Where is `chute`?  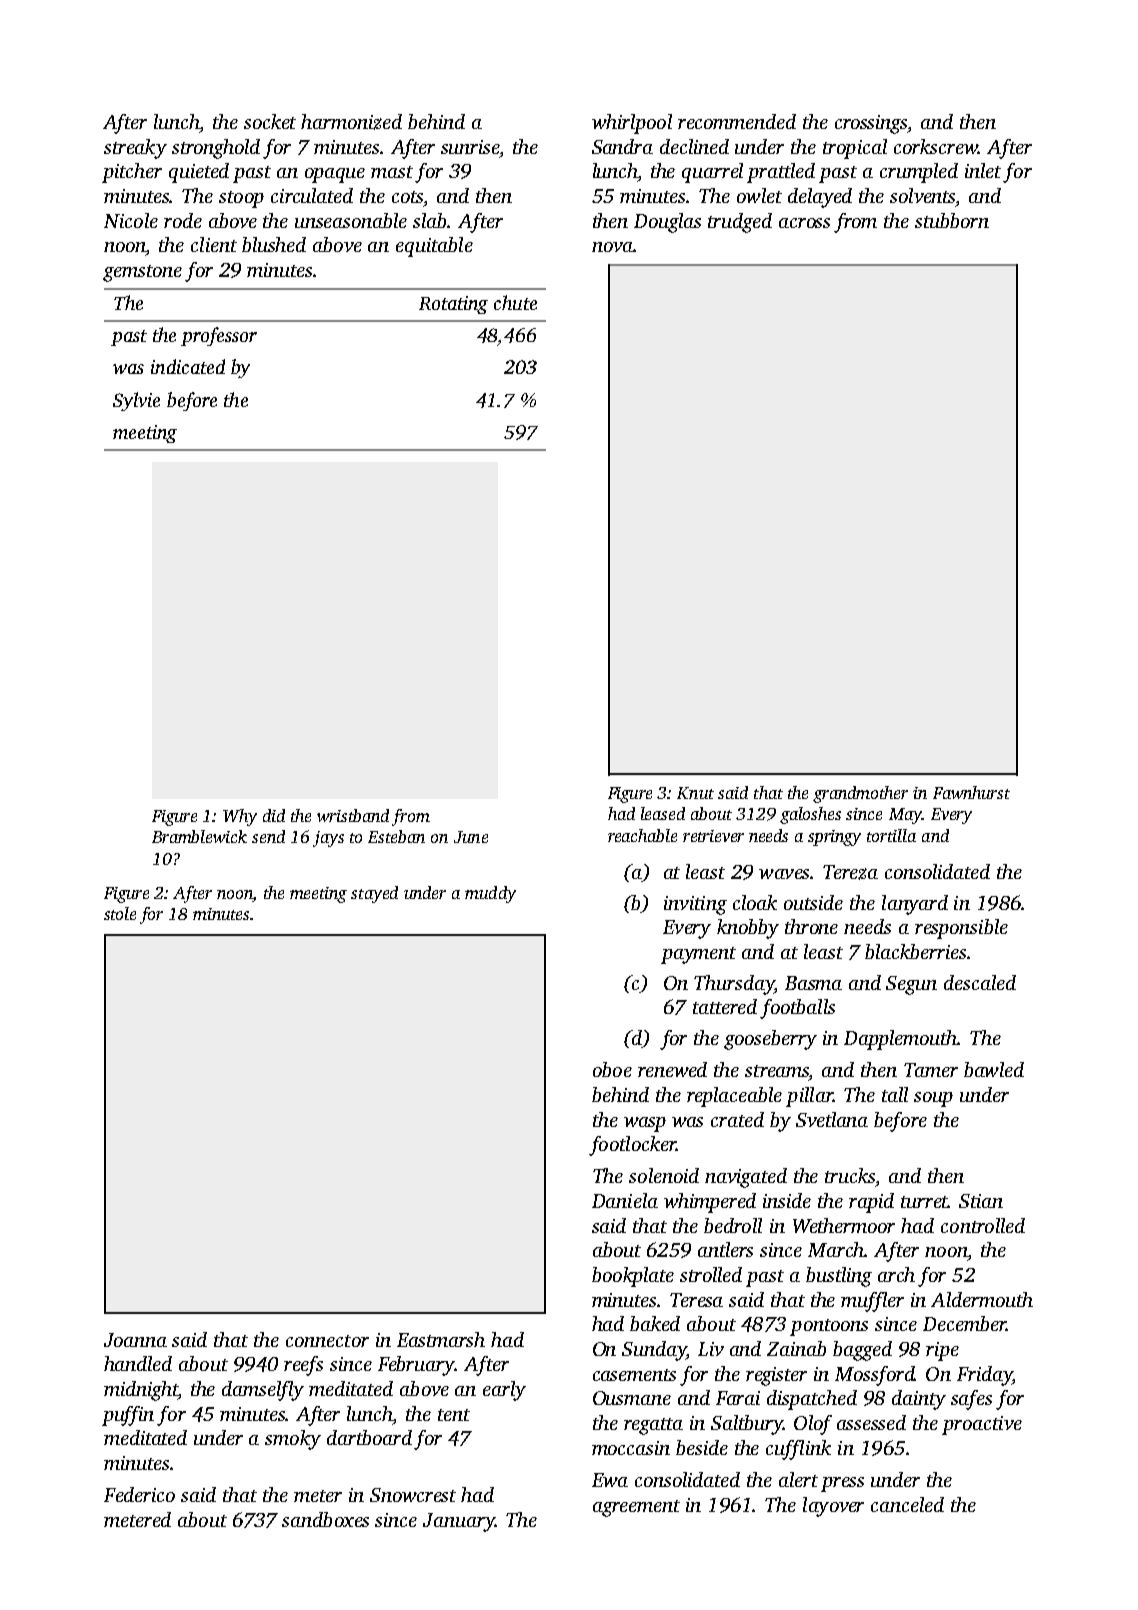
chute is located at coordinates (515, 302).
